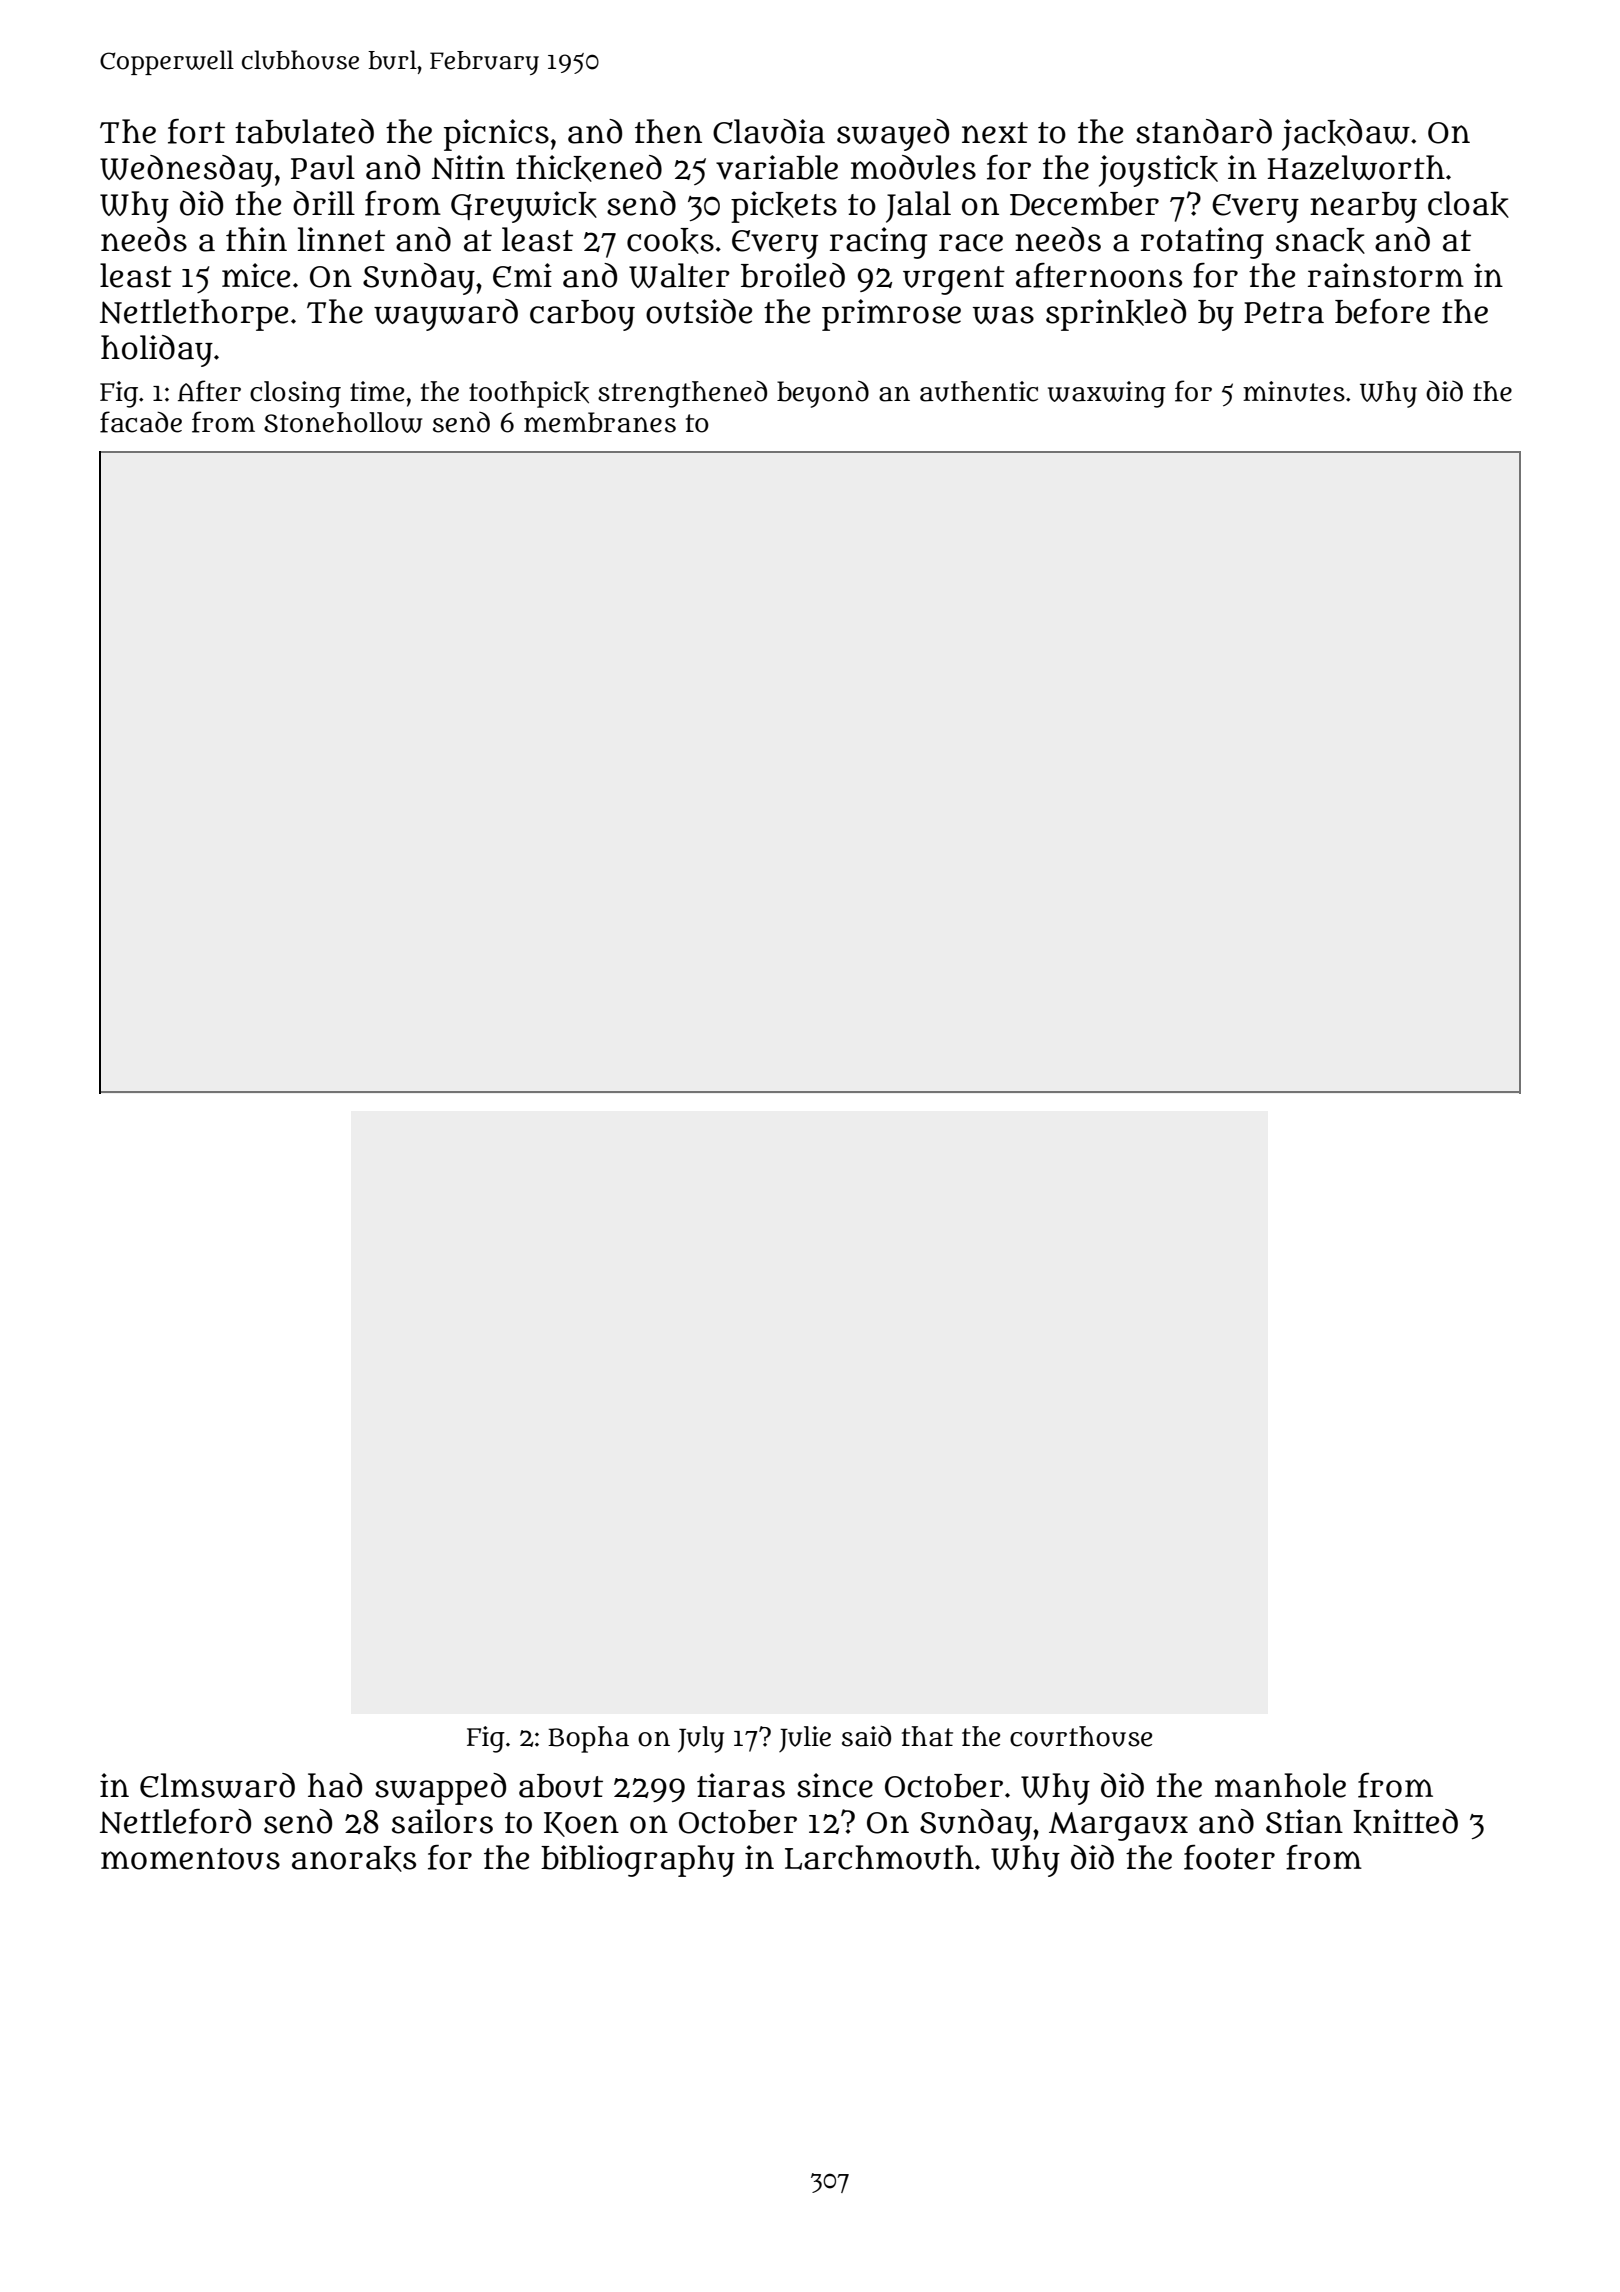  What do you see at coordinates (769, 131) in the screenshot?
I see `Claudia` at bounding box center [769, 131].
